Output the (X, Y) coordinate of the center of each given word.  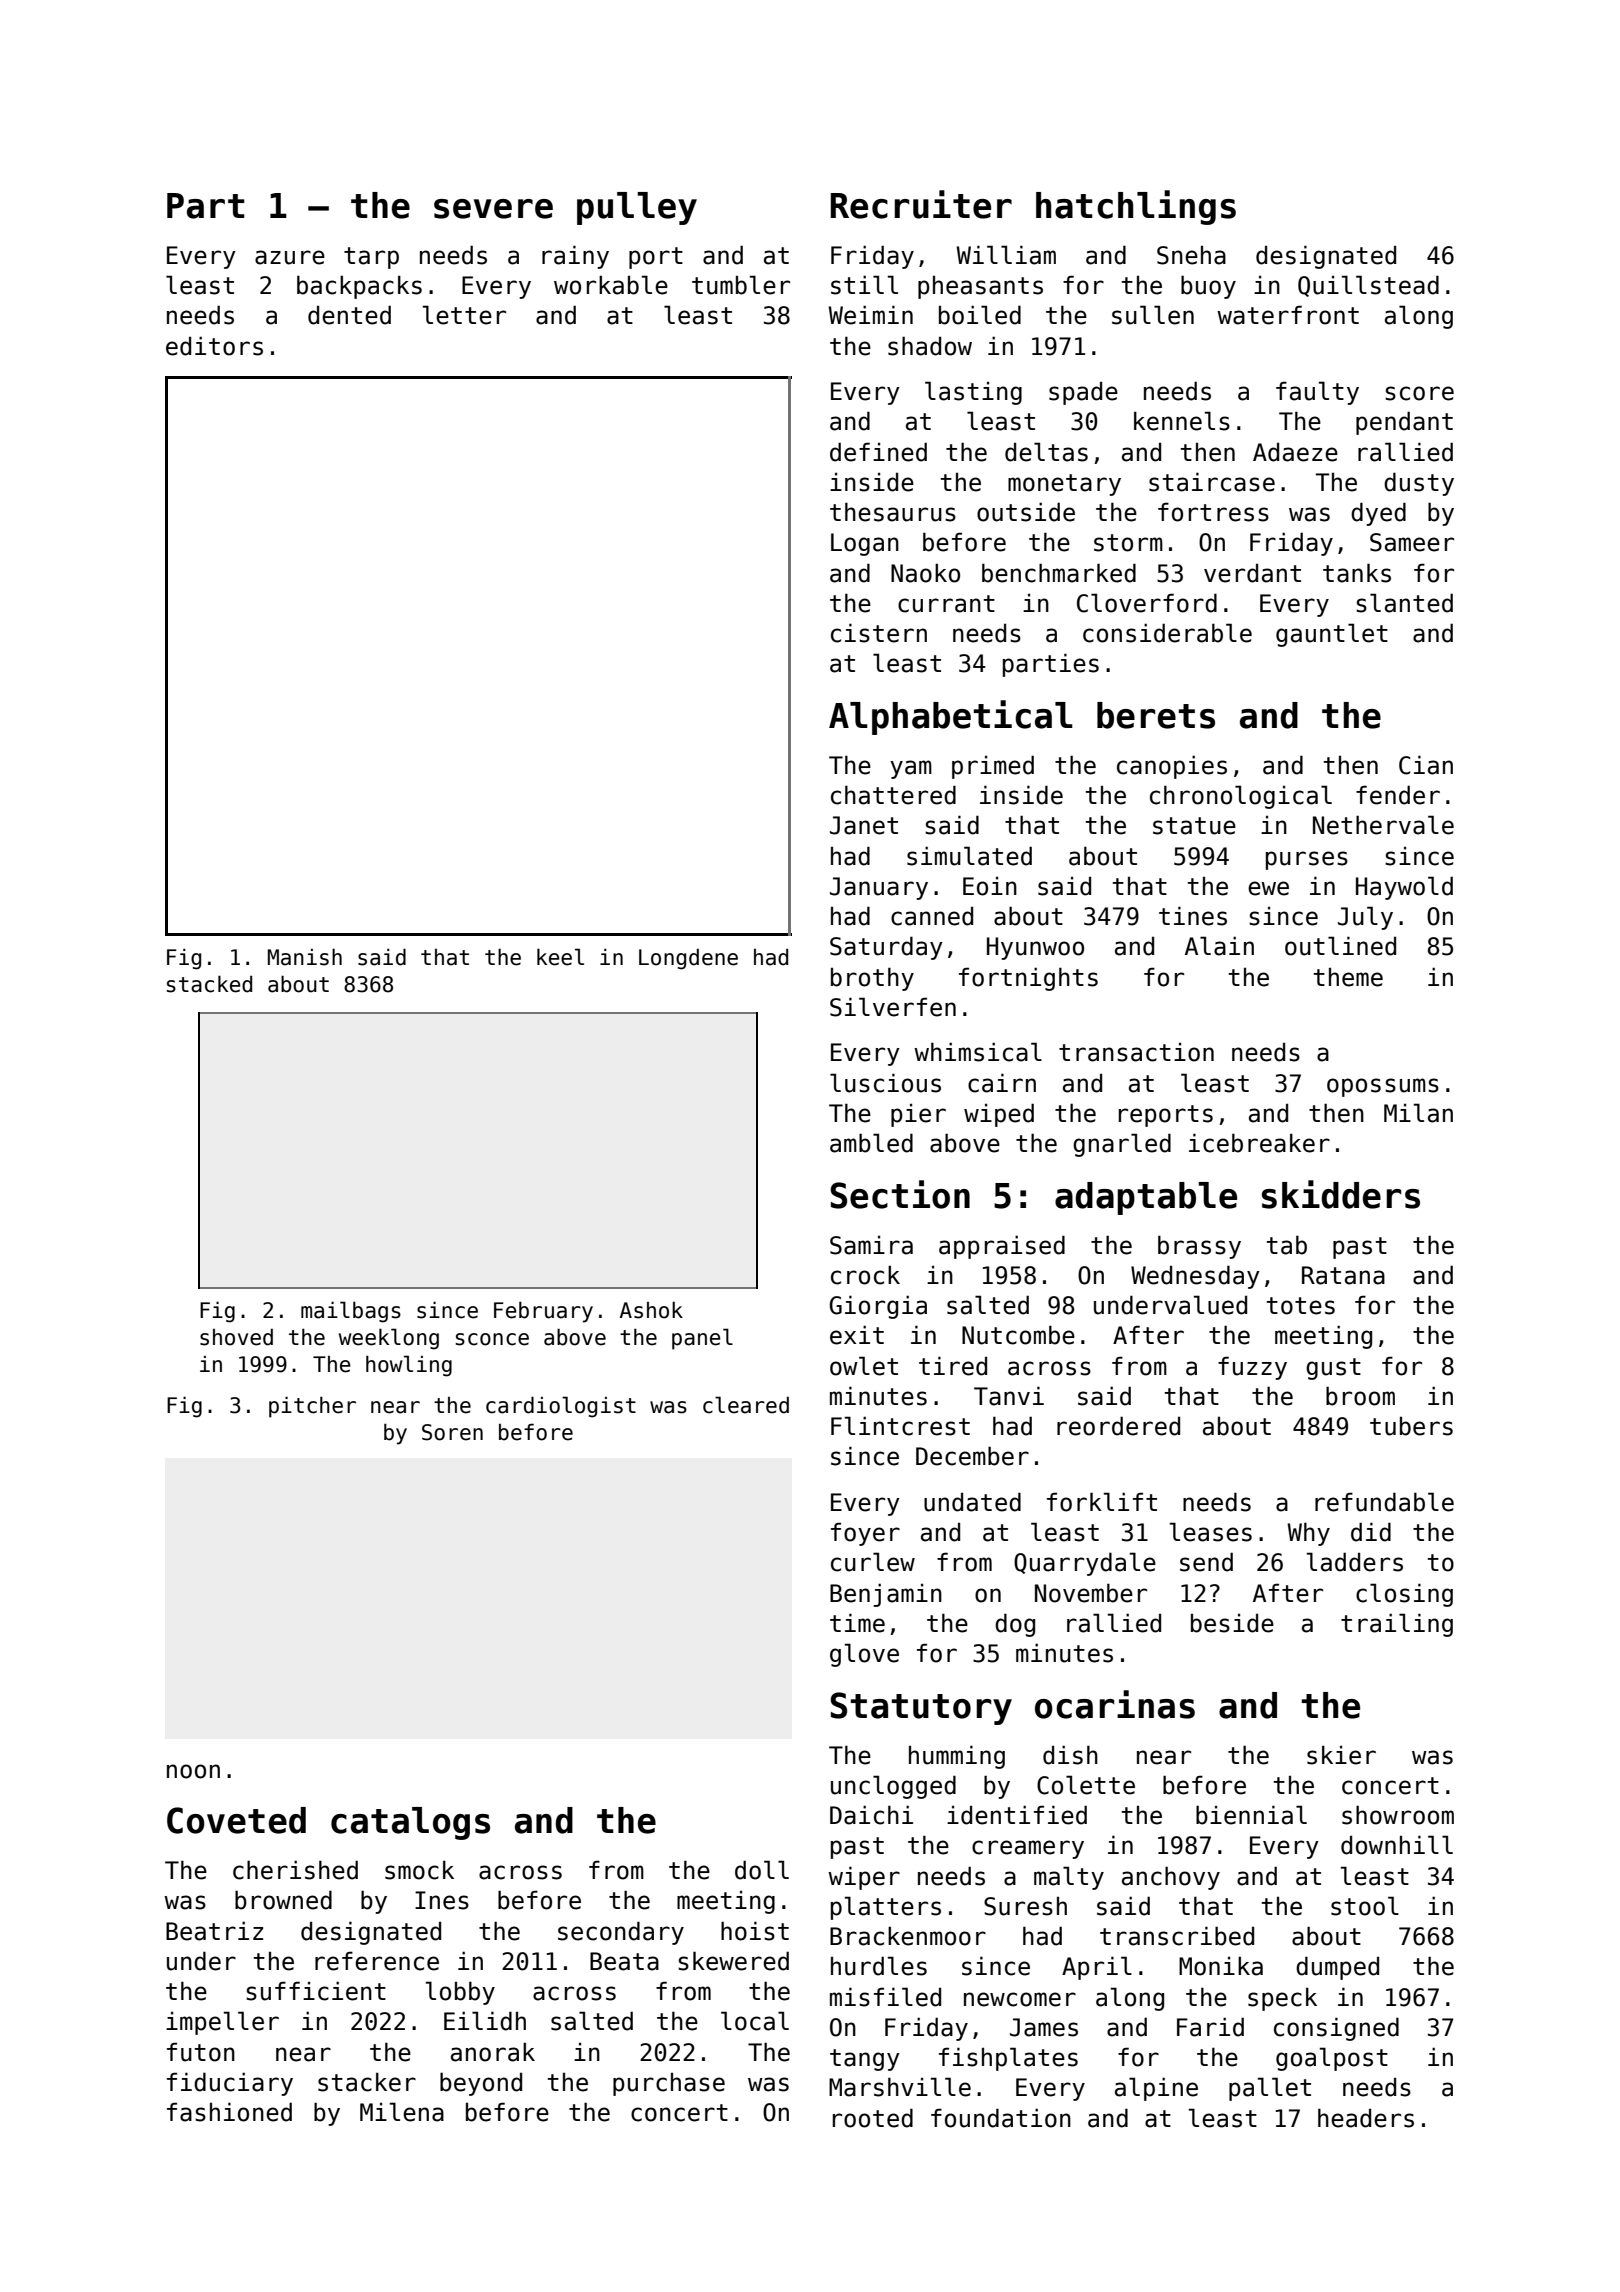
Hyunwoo (1035, 948)
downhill (1397, 1845)
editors (214, 346)
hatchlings (1136, 207)
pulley (637, 208)
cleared (746, 1405)
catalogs (410, 1823)
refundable (1384, 1502)
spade (1083, 393)
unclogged (893, 1787)
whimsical (978, 1052)
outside (1026, 512)
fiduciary (230, 2084)
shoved (236, 1337)
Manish (305, 957)
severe (493, 209)
